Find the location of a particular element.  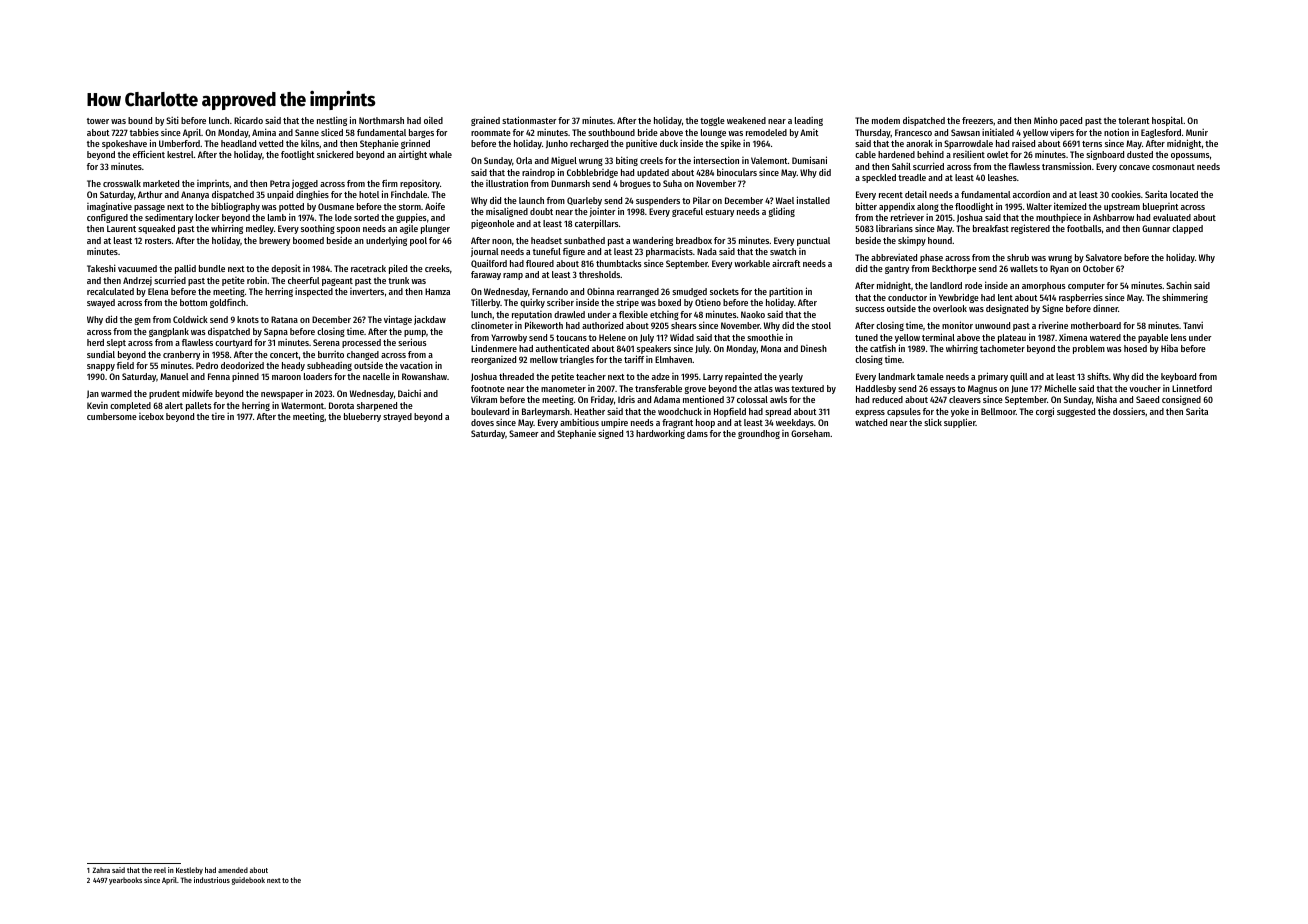

concave is located at coordinates (1134, 167).
